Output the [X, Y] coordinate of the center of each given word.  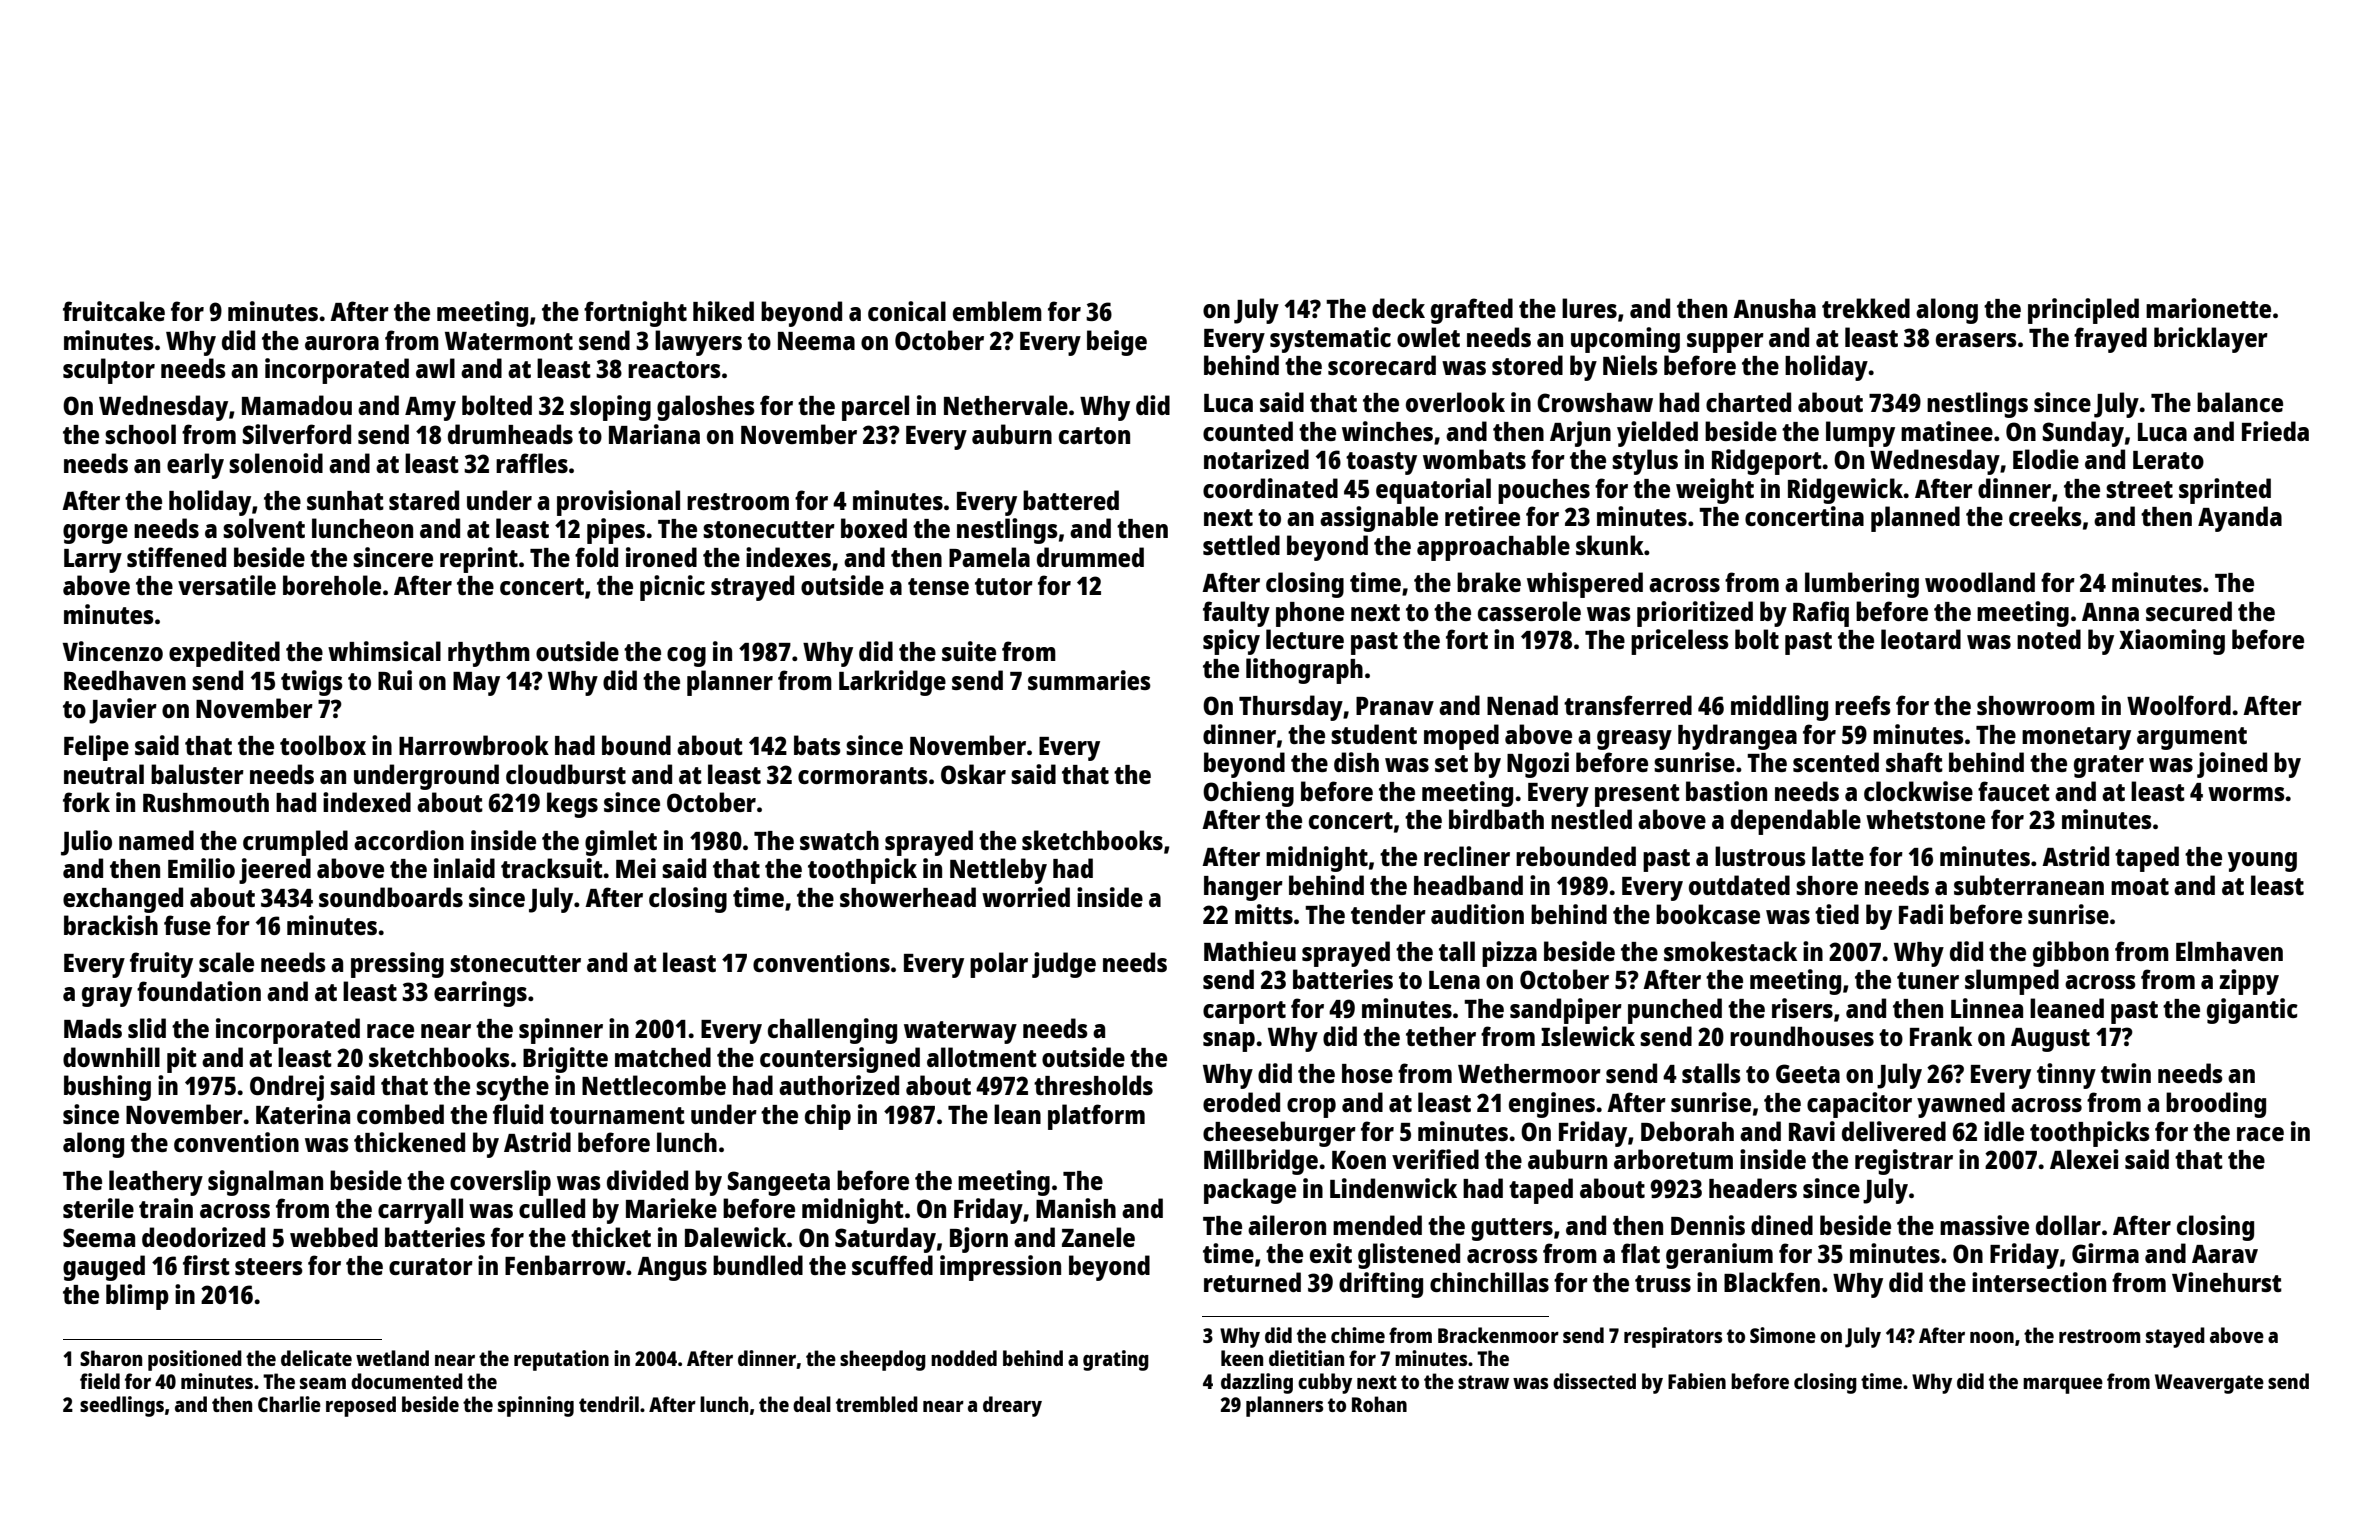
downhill [111, 1057]
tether [1441, 1036]
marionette [2208, 308]
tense [938, 586]
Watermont [509, 341]
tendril [609, 1404]
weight [1715, 491]
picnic [672, 588]
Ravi [1812, 1131]
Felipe [96, 748]
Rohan [1379, 1404]
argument [2192, 738]
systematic [1330, 340]
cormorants [863, 775]
